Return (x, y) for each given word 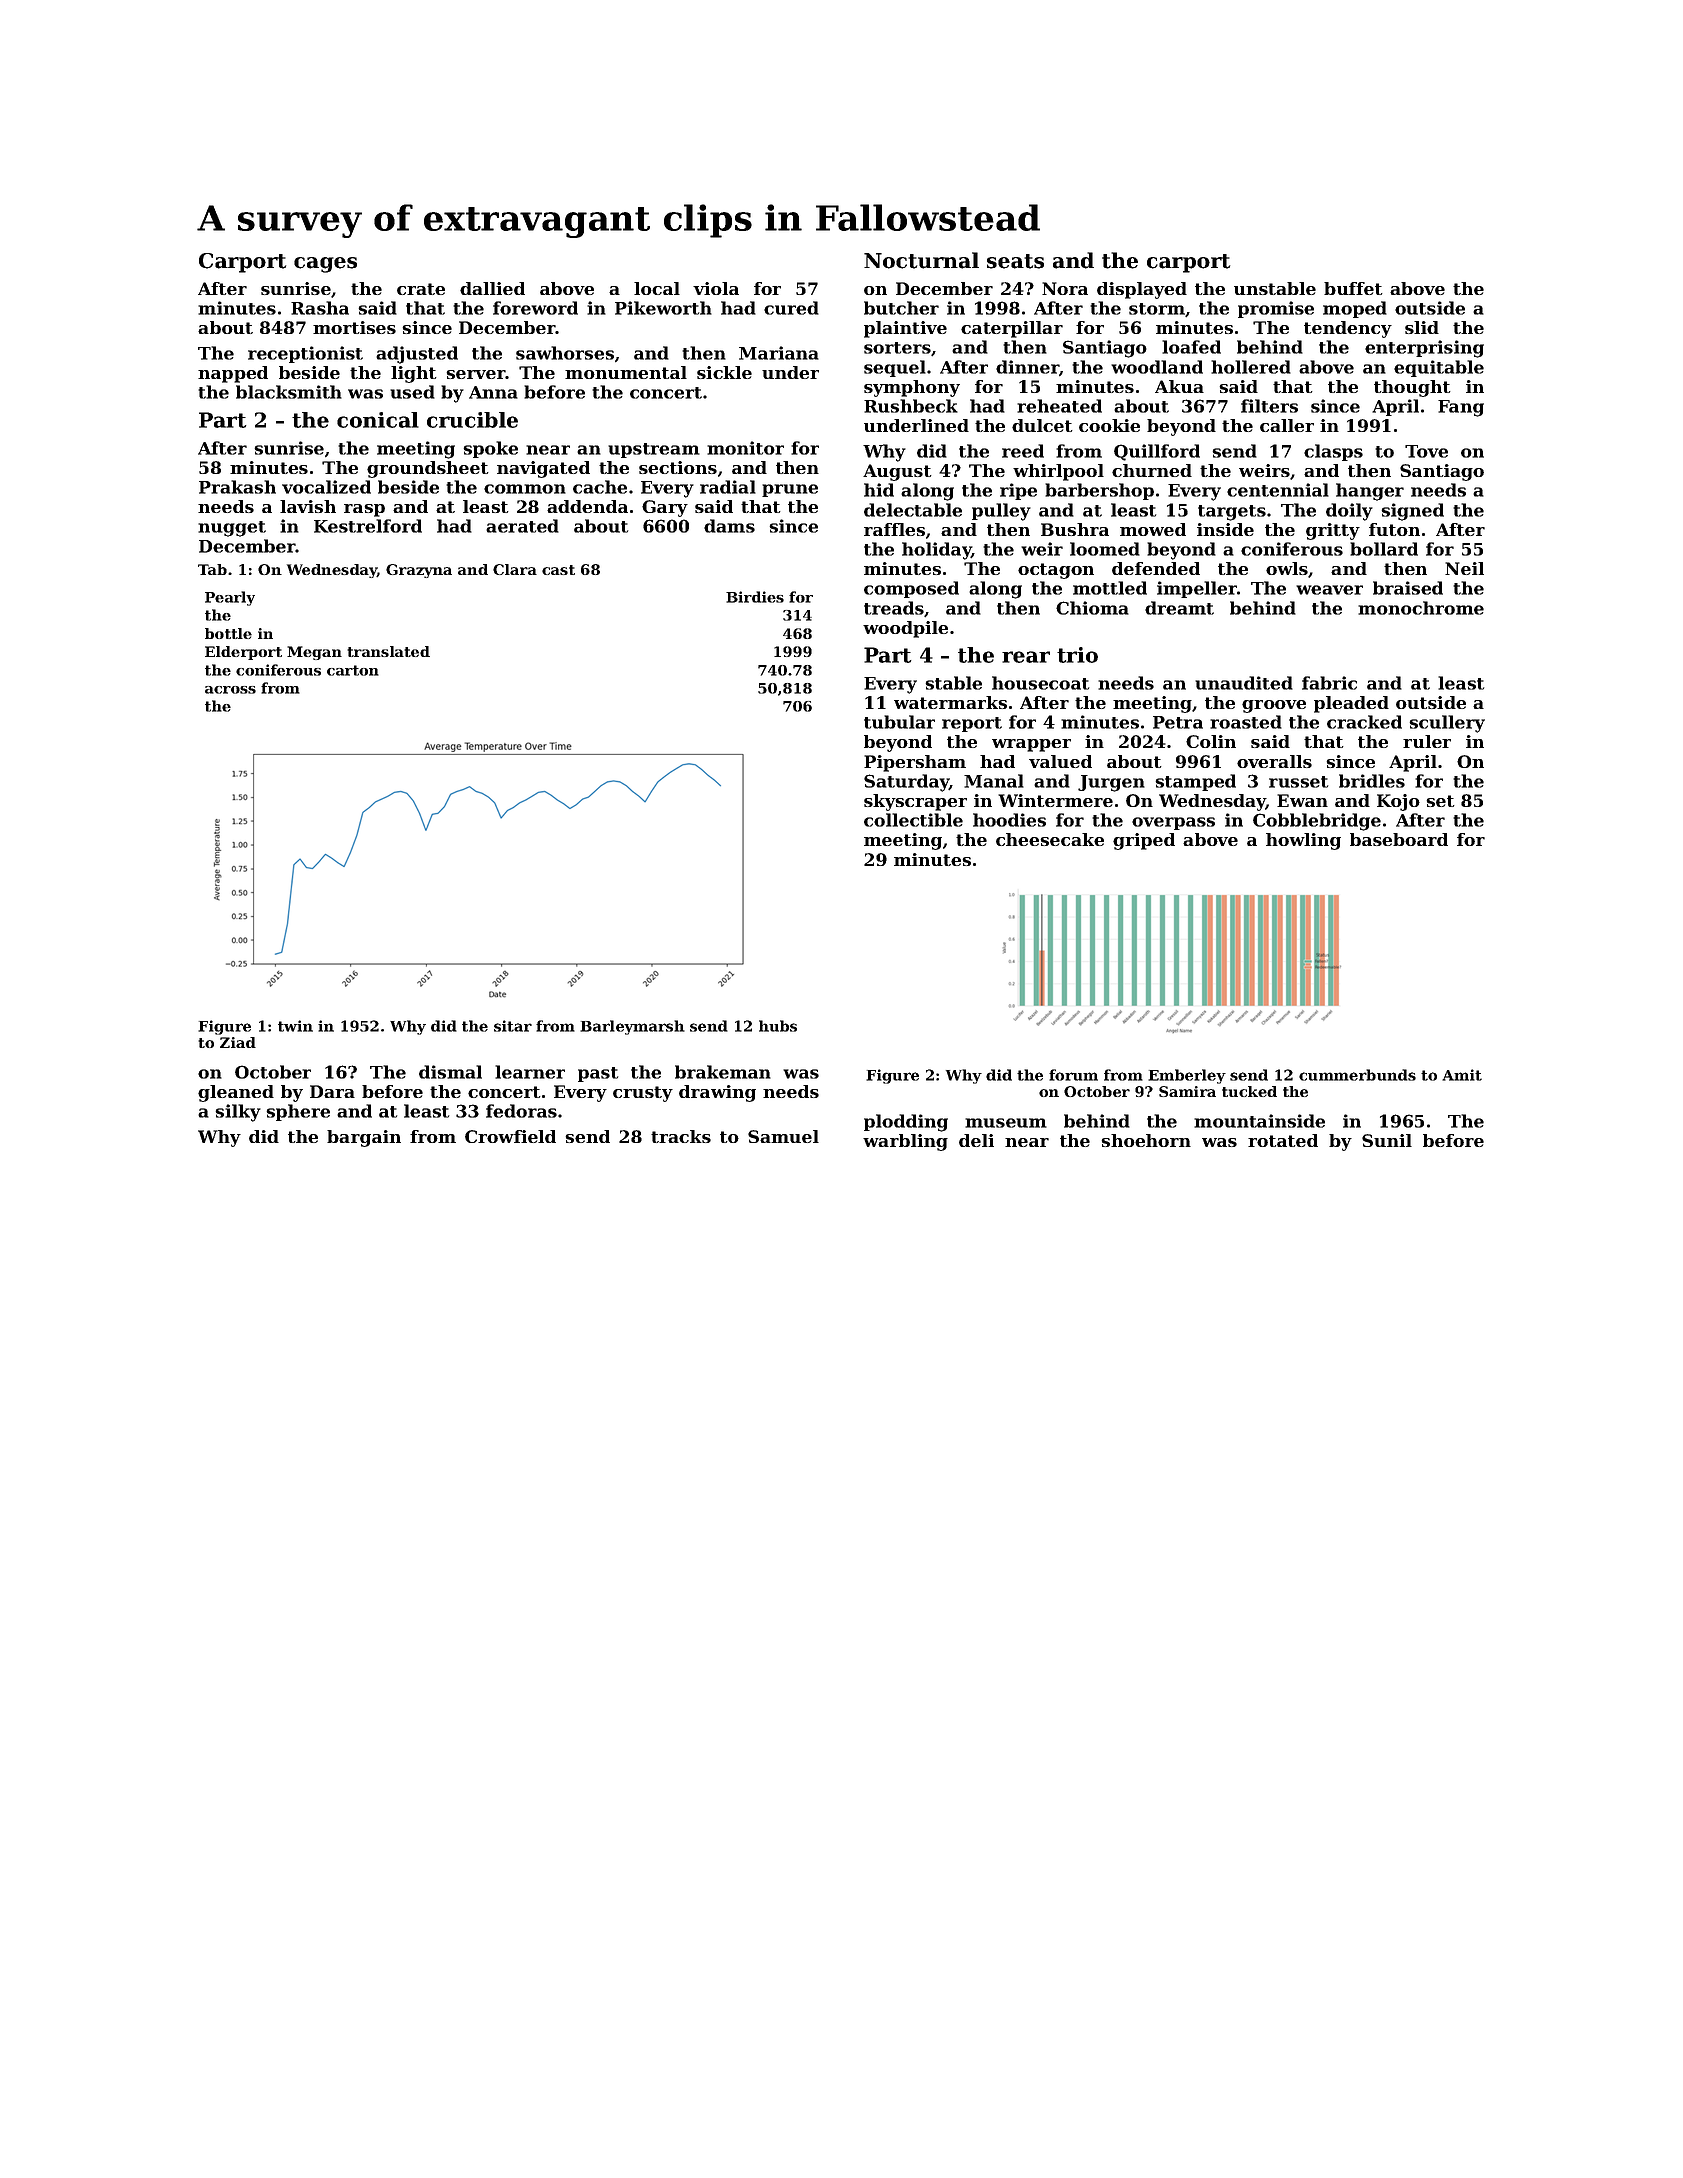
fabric (1329, 683)
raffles (894, 529)
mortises (354, 327)
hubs (778, 1026)
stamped (1195, 782)
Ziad (238, 1042)
